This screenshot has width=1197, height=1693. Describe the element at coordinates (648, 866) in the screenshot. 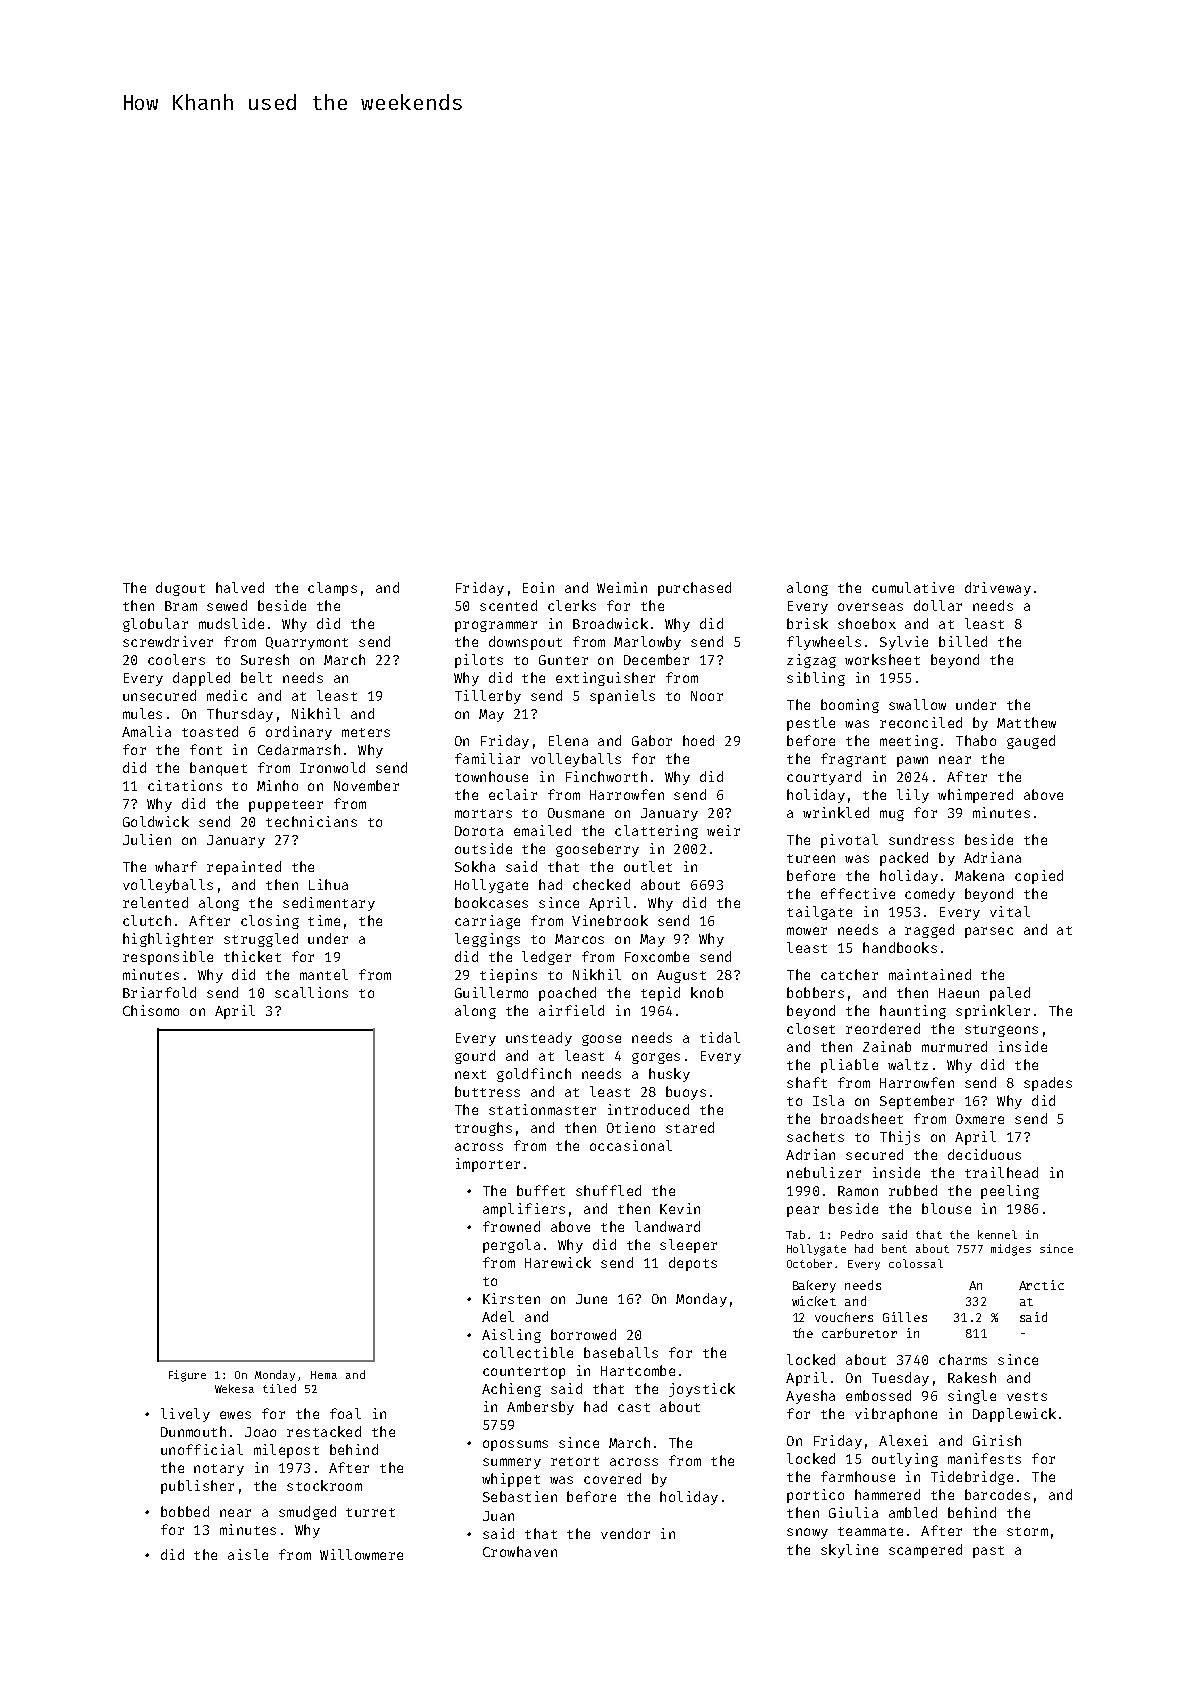

I see `outlet` at that location.
